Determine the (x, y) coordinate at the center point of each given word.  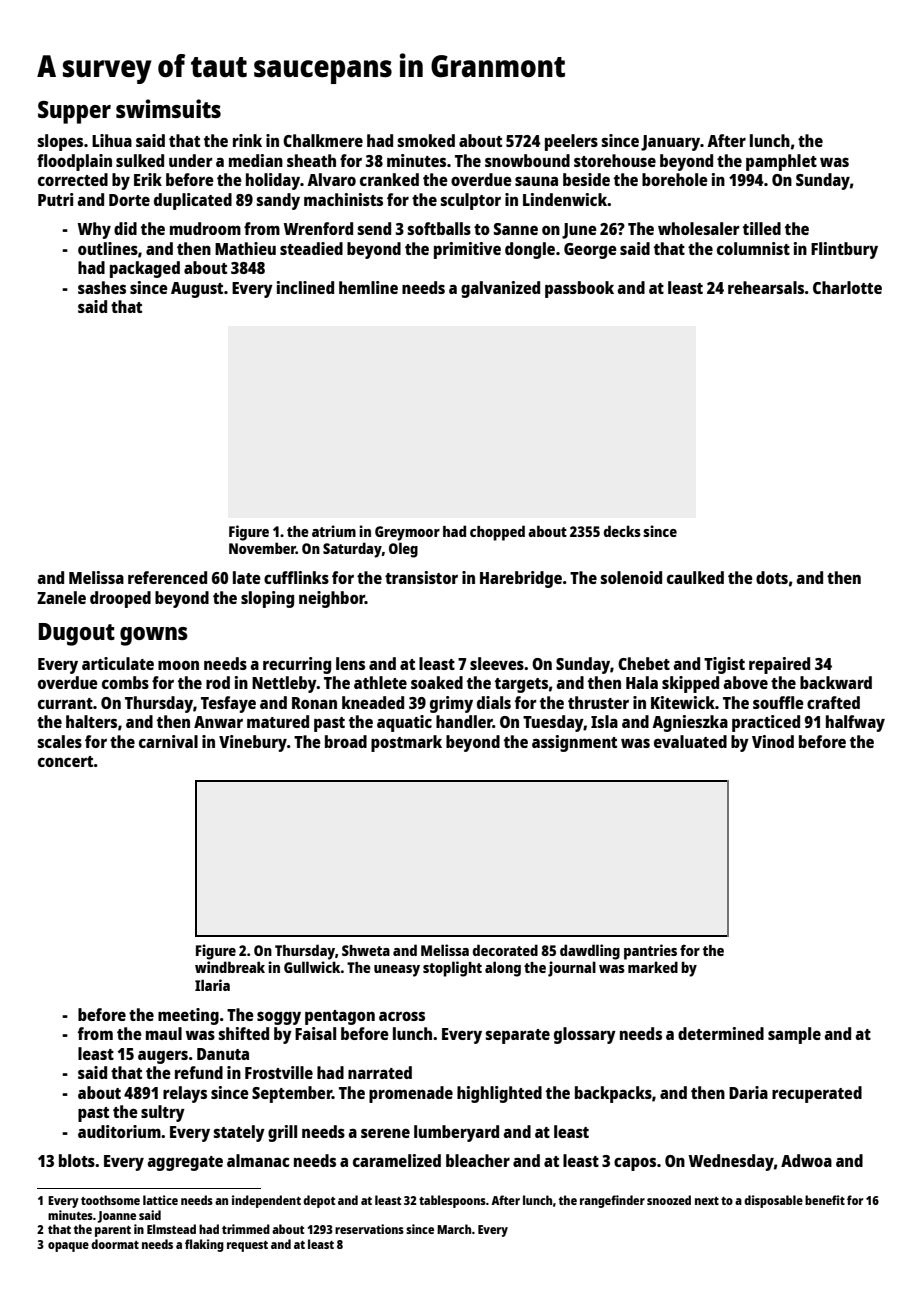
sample (794, 1035)
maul (164, 1033)
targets (521, 685)
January (670, 143)
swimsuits (168, 108)
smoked (426, 140)
